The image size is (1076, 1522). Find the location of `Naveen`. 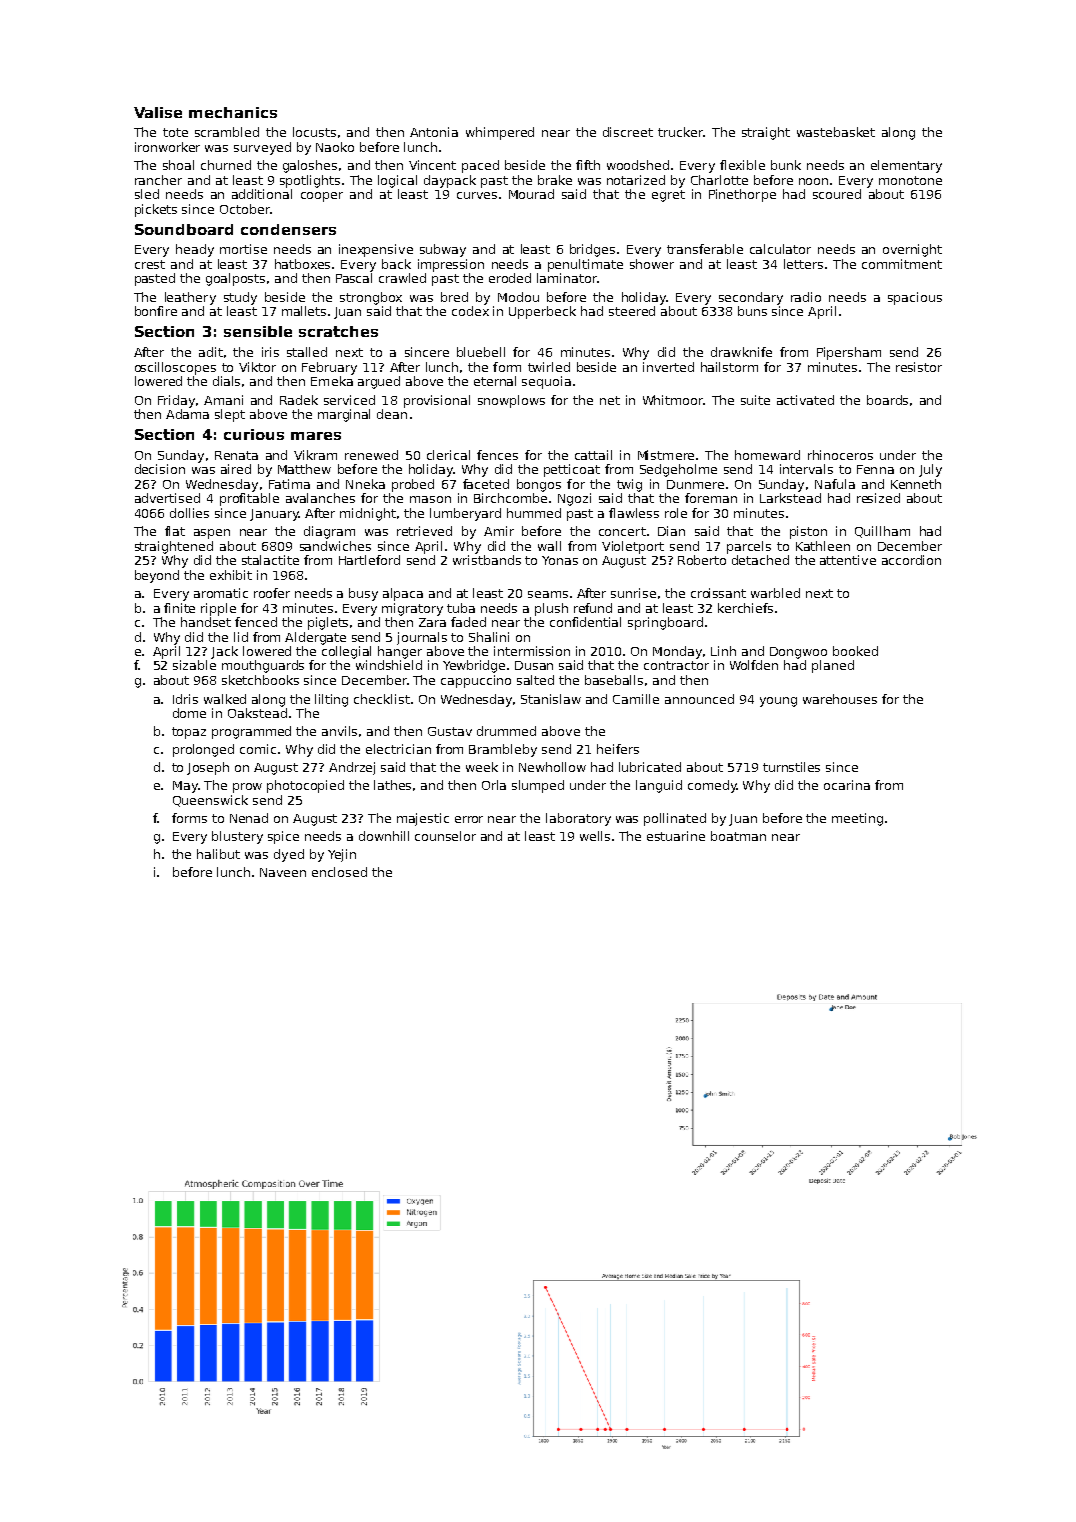

Naveen is located at coordinates (283, 872).
